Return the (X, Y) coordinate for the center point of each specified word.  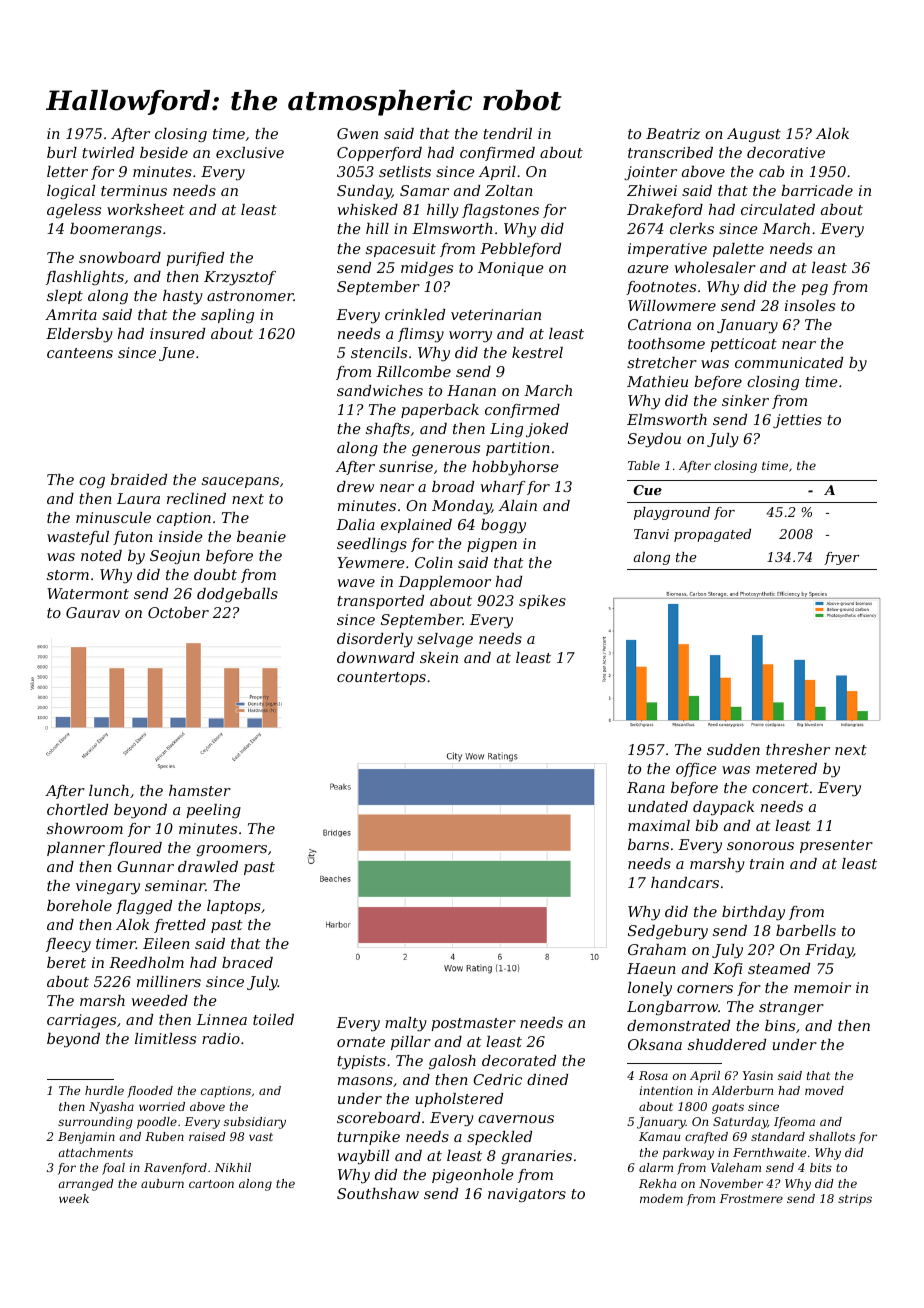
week (74, 1198)
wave (356, 583)
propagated (712, 535)
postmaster (473, 1024)
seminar (175, 885)
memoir (822, 987)
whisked (368, 209)
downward (376, 657)
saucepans (240, 482)
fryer (841, 558)
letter (67, 171)
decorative (786, 152)
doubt (215, 574)
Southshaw (378, 1193)
